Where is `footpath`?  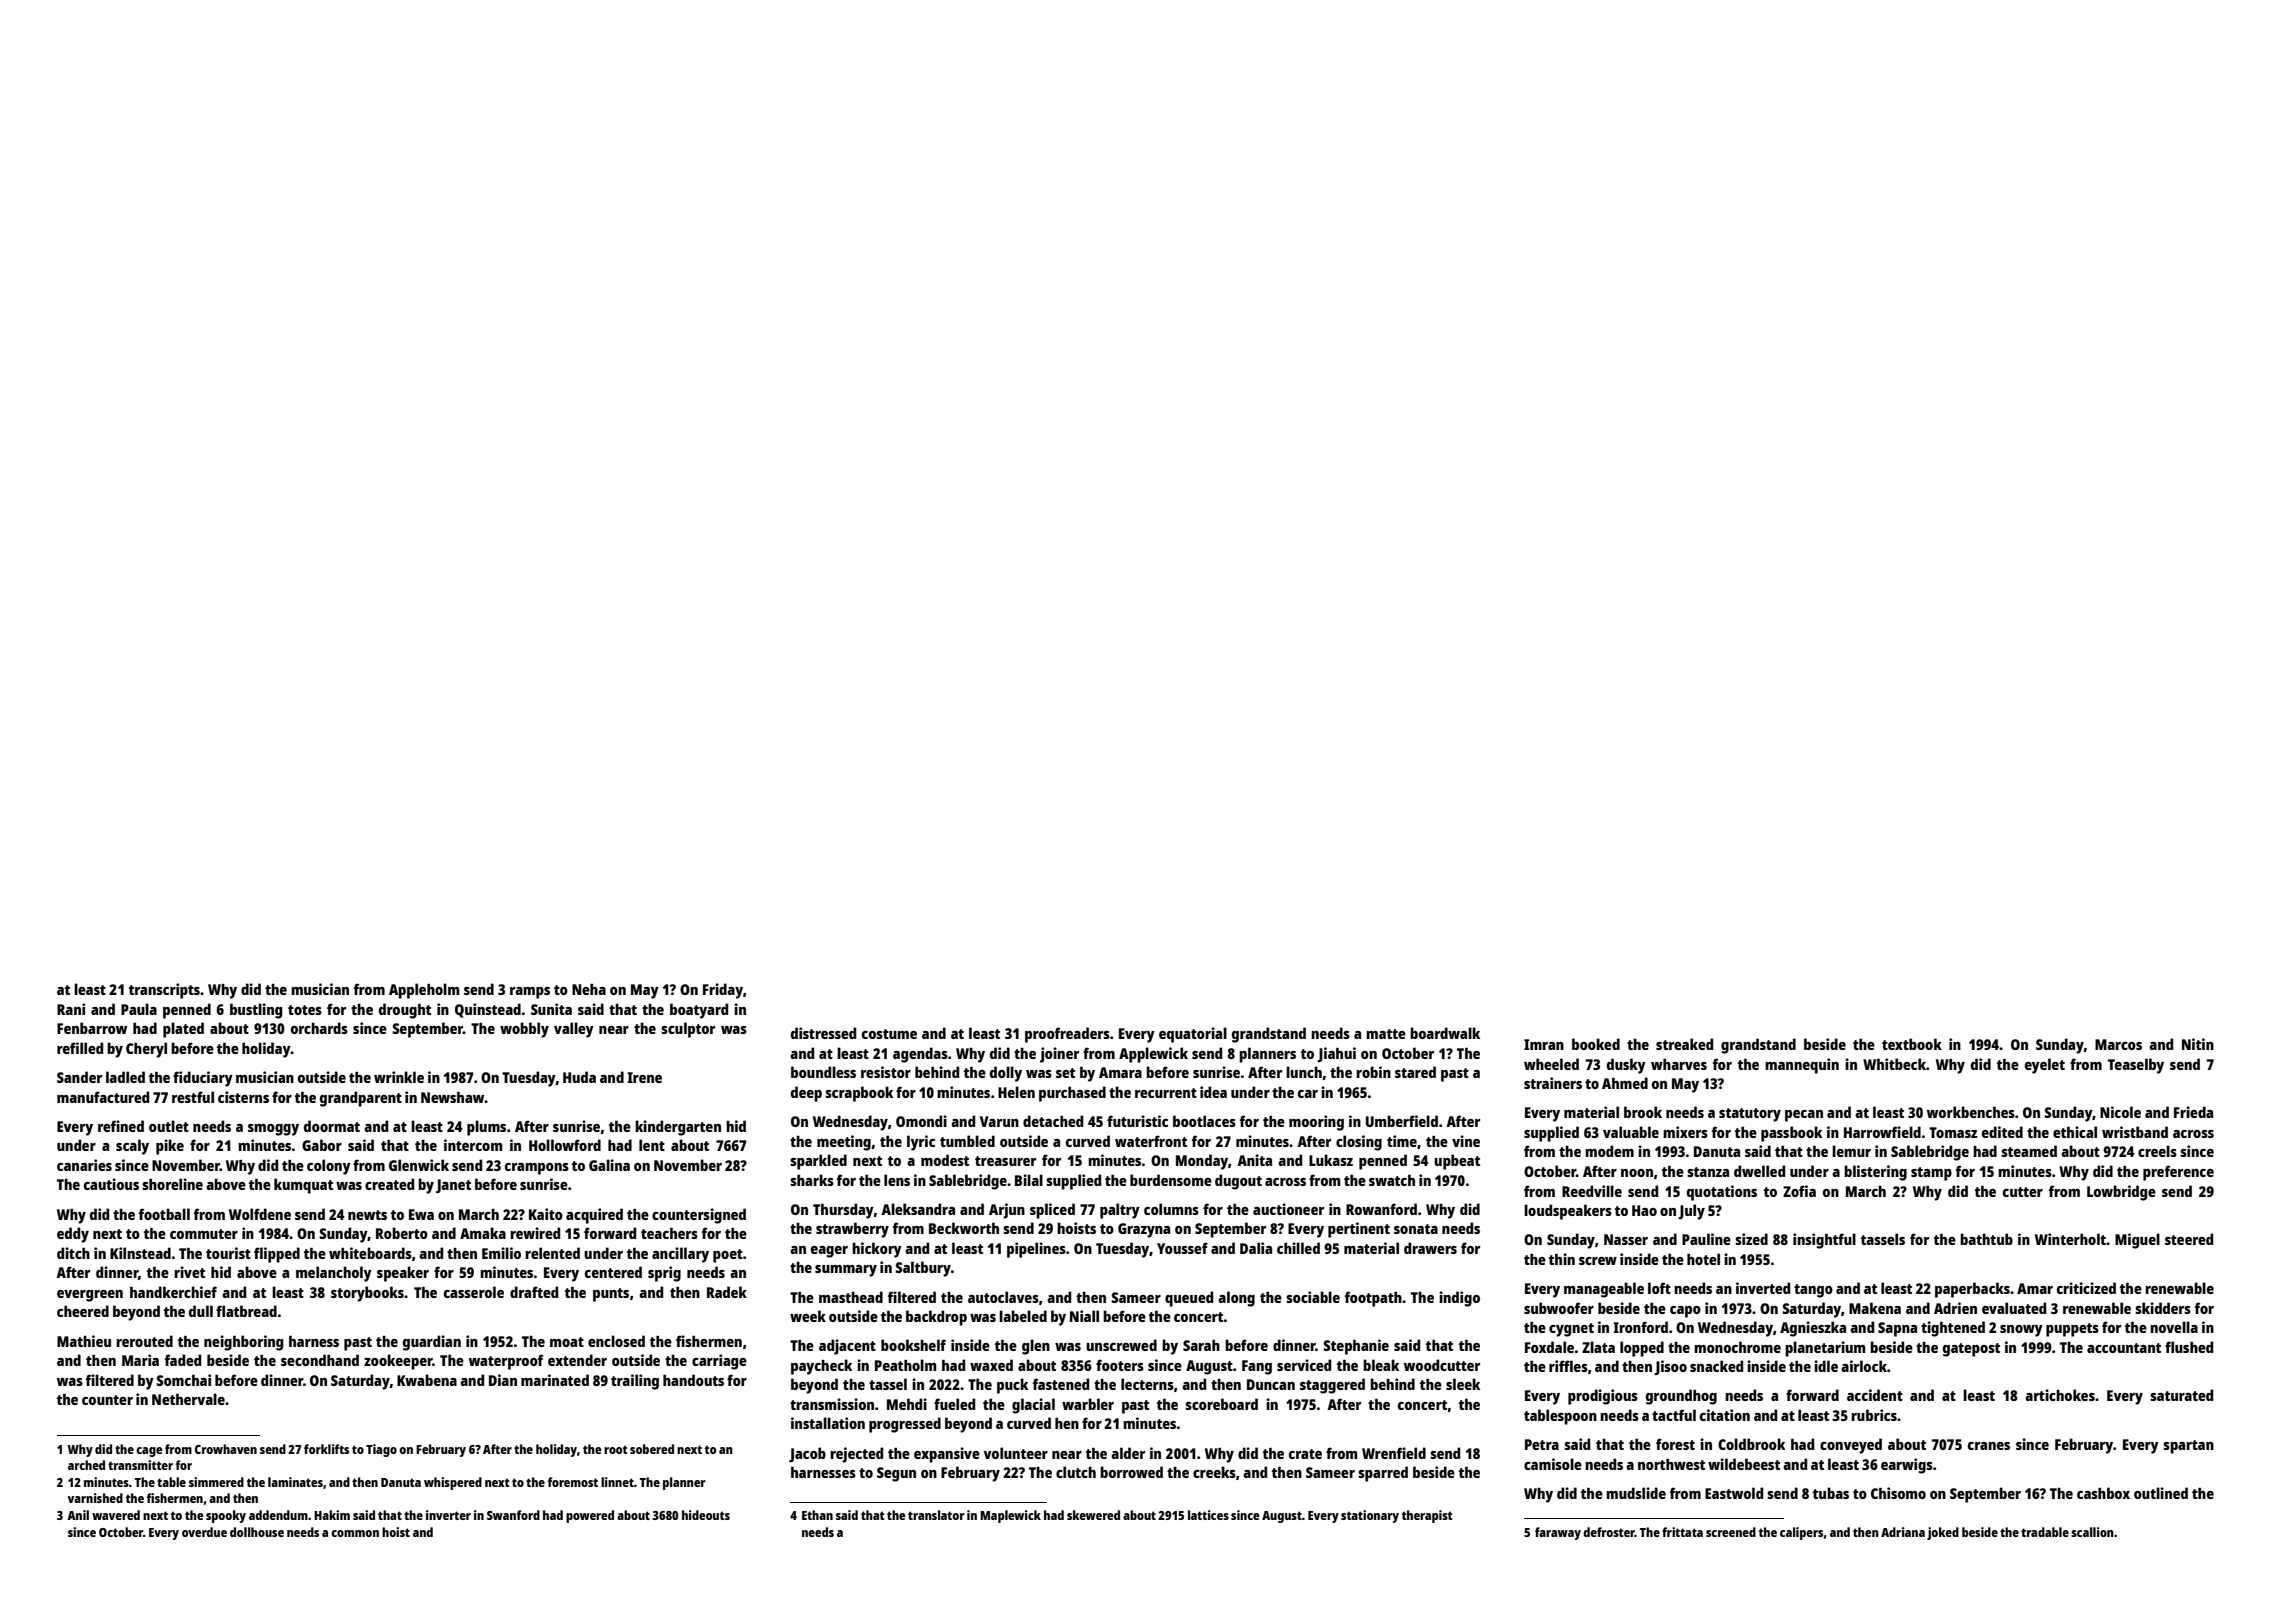 footpath is located at coordinates (1373, 1299).
